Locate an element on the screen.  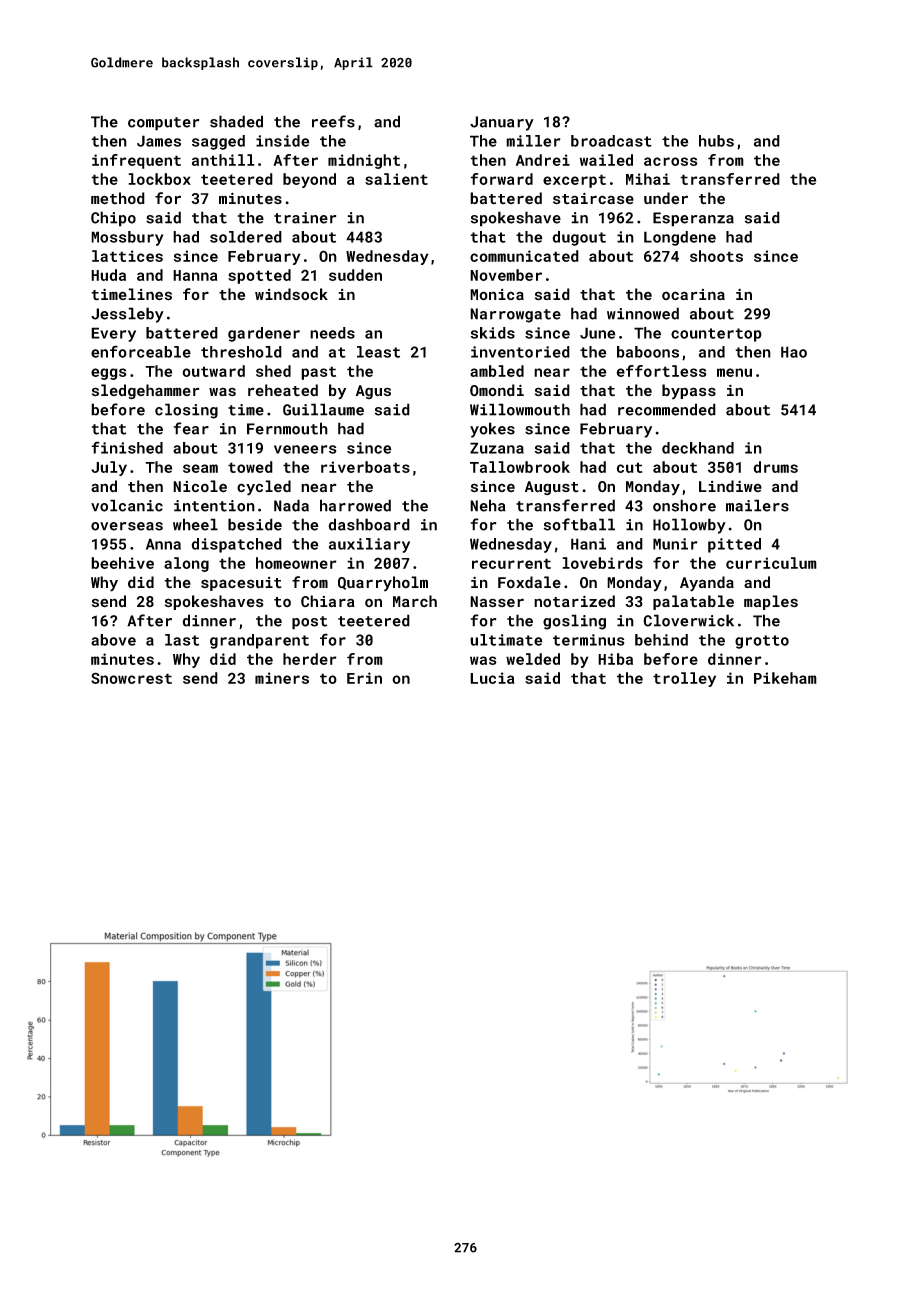
communicated is located at coordinates (524, 256).
